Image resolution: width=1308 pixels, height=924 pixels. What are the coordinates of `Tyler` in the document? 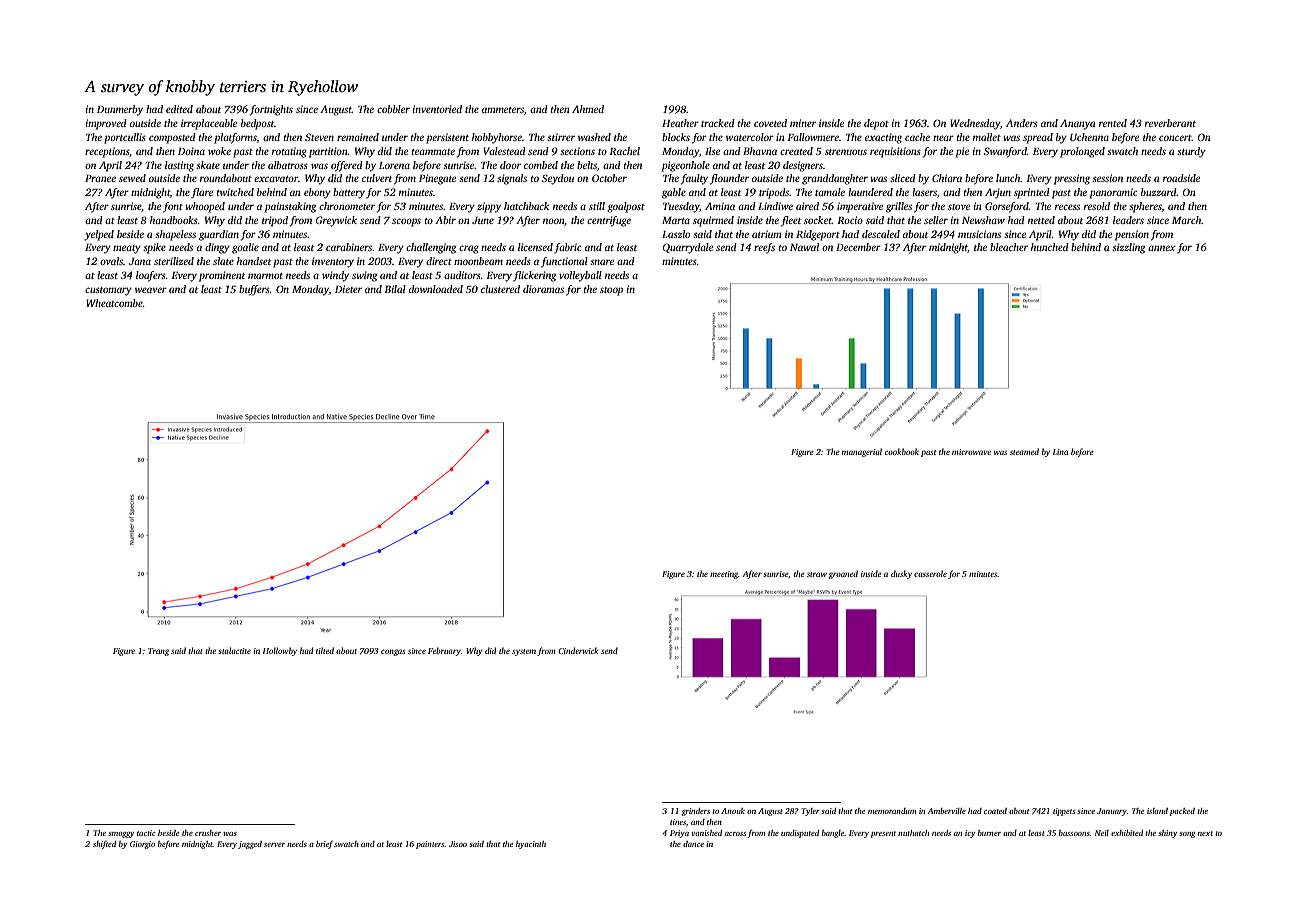 It's located at (811, 812).
